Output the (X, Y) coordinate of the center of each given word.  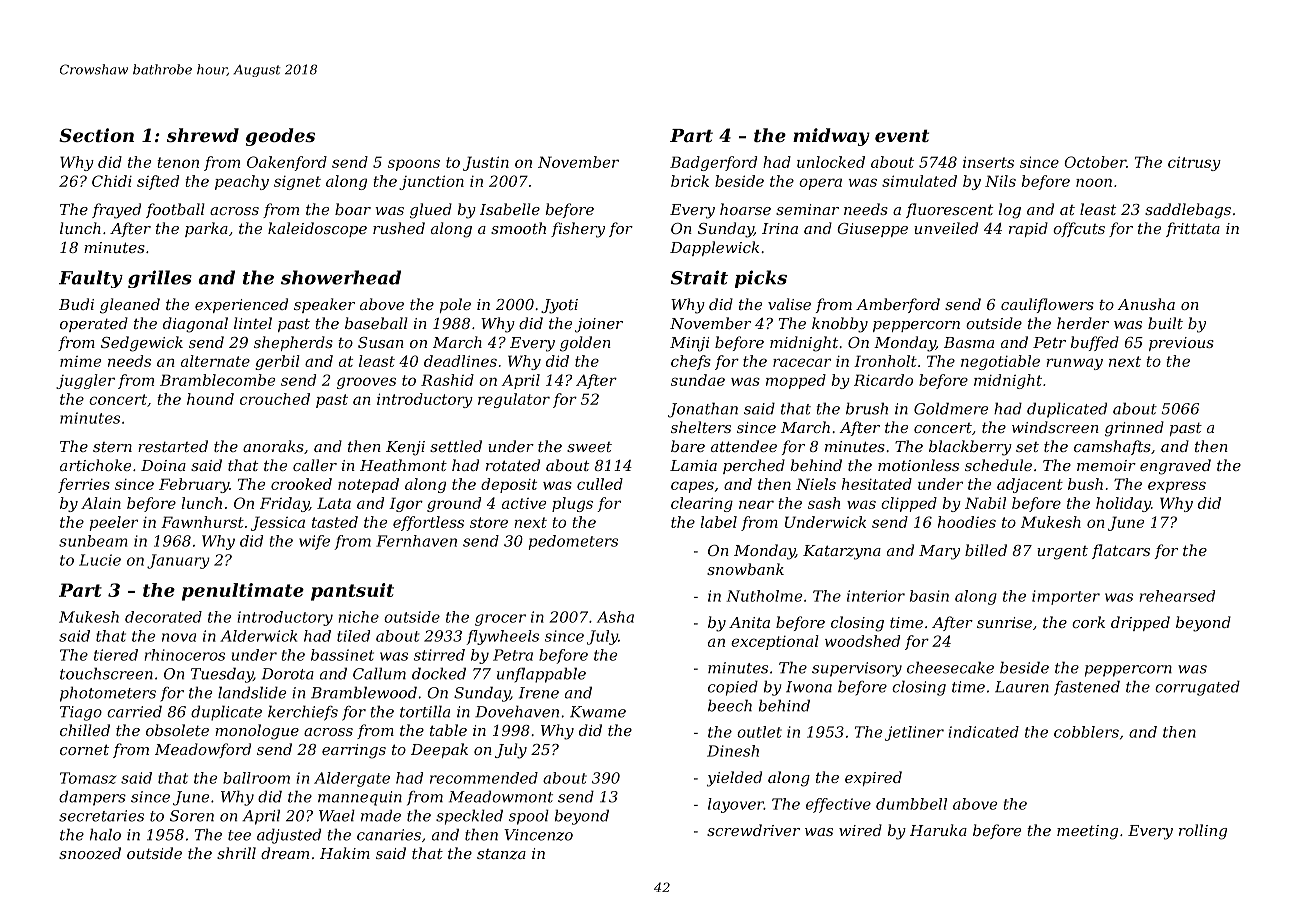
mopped (796, 381)
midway (831, 137)
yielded (734, 779)
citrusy (1194, 163)
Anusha (1146, 304)
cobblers (1086, 732)
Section (96, 135)
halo (105, 834)
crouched (275, 399)
